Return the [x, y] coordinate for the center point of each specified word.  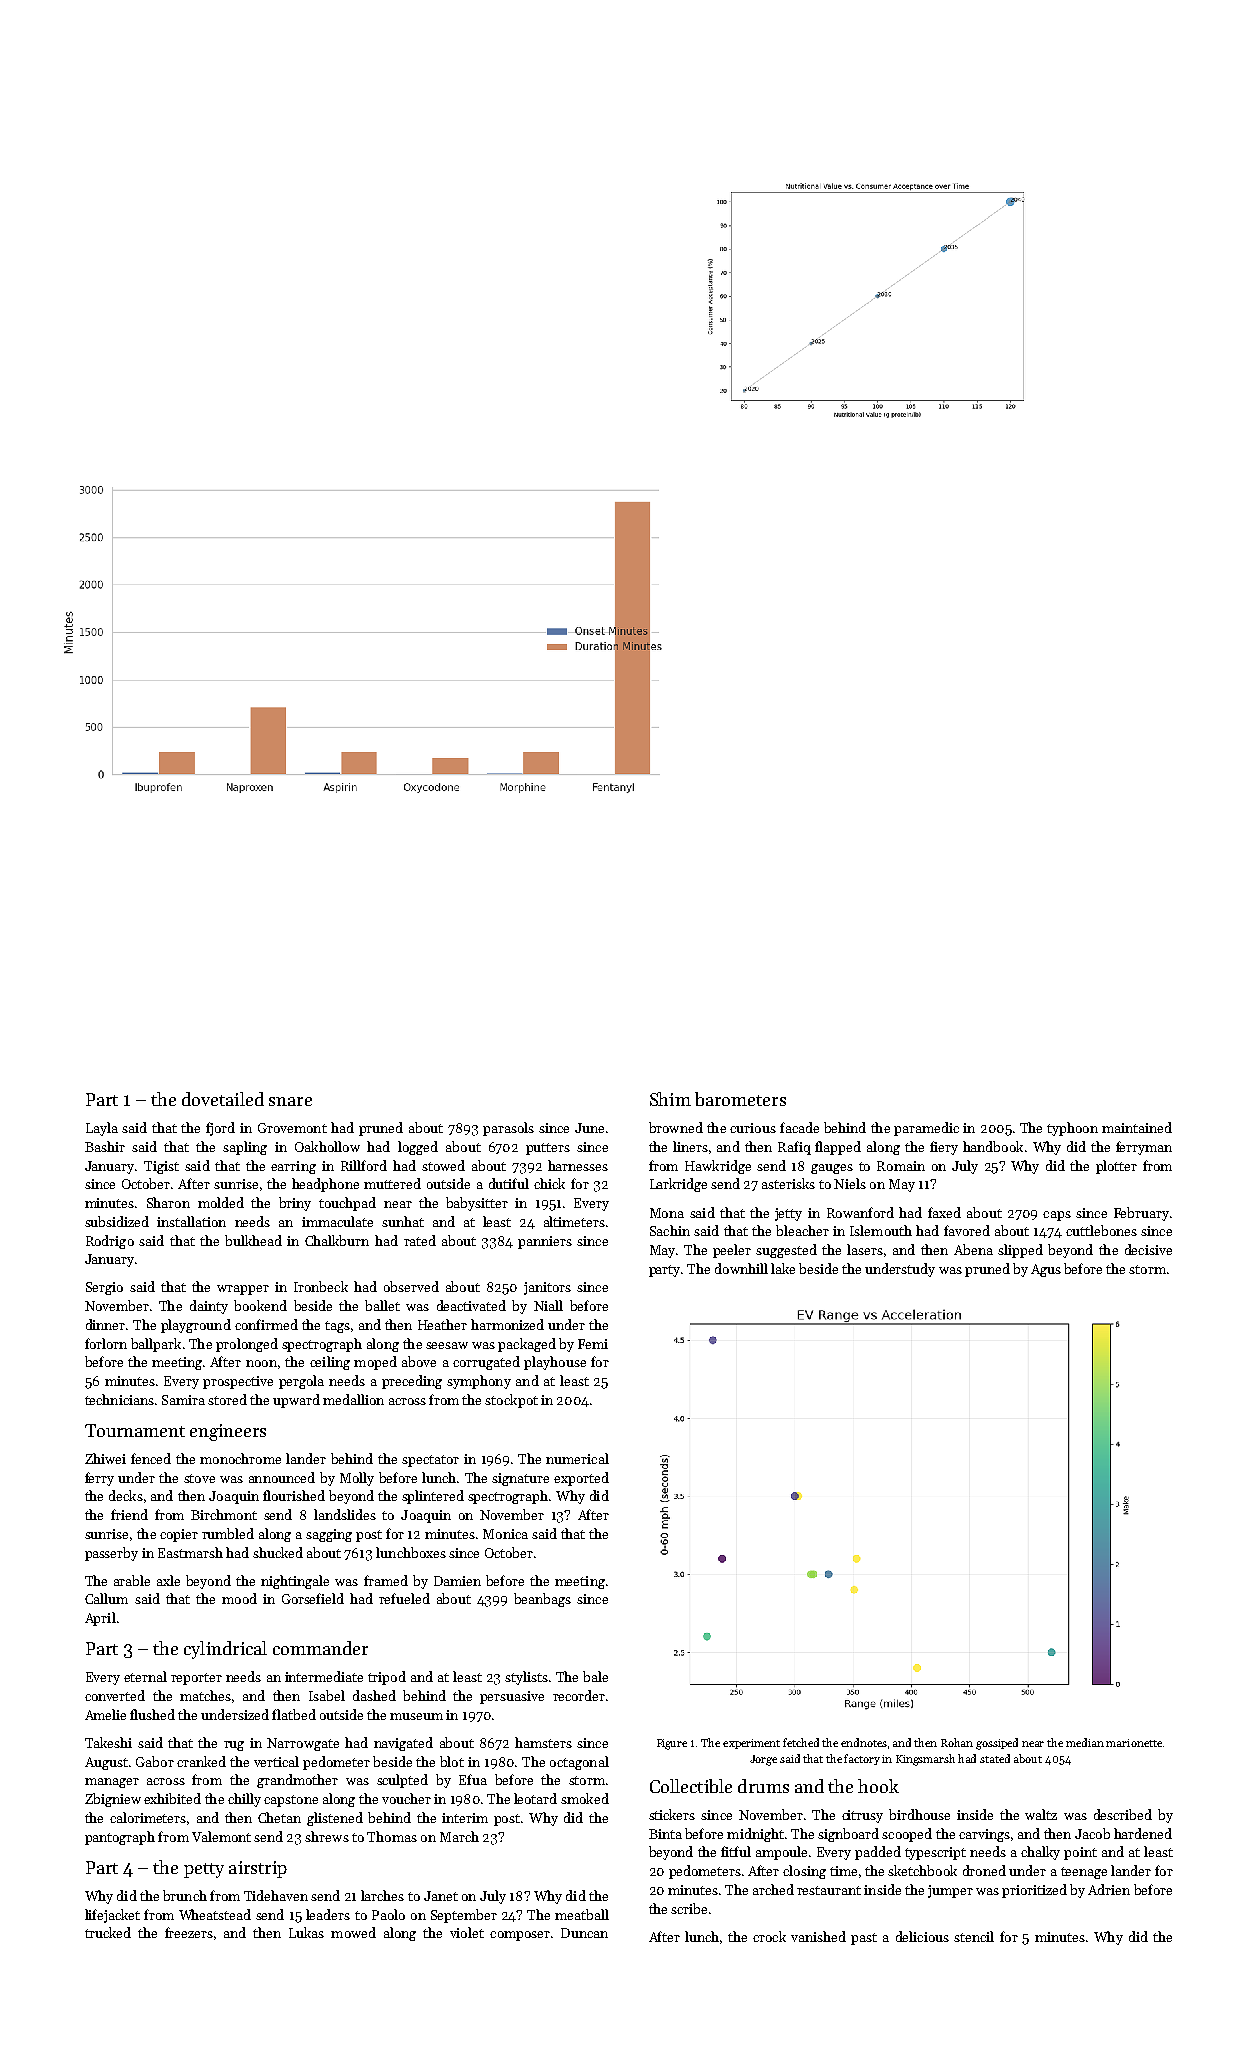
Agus [1046, 1270]
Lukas [306, 1932]
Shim [670, 1099]
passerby [111, 1554]
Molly [357, 1479]
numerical [577, 1458]
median [1085, 1742]
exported [581, 1479]
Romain [901, 1166]
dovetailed [223, 1099]
